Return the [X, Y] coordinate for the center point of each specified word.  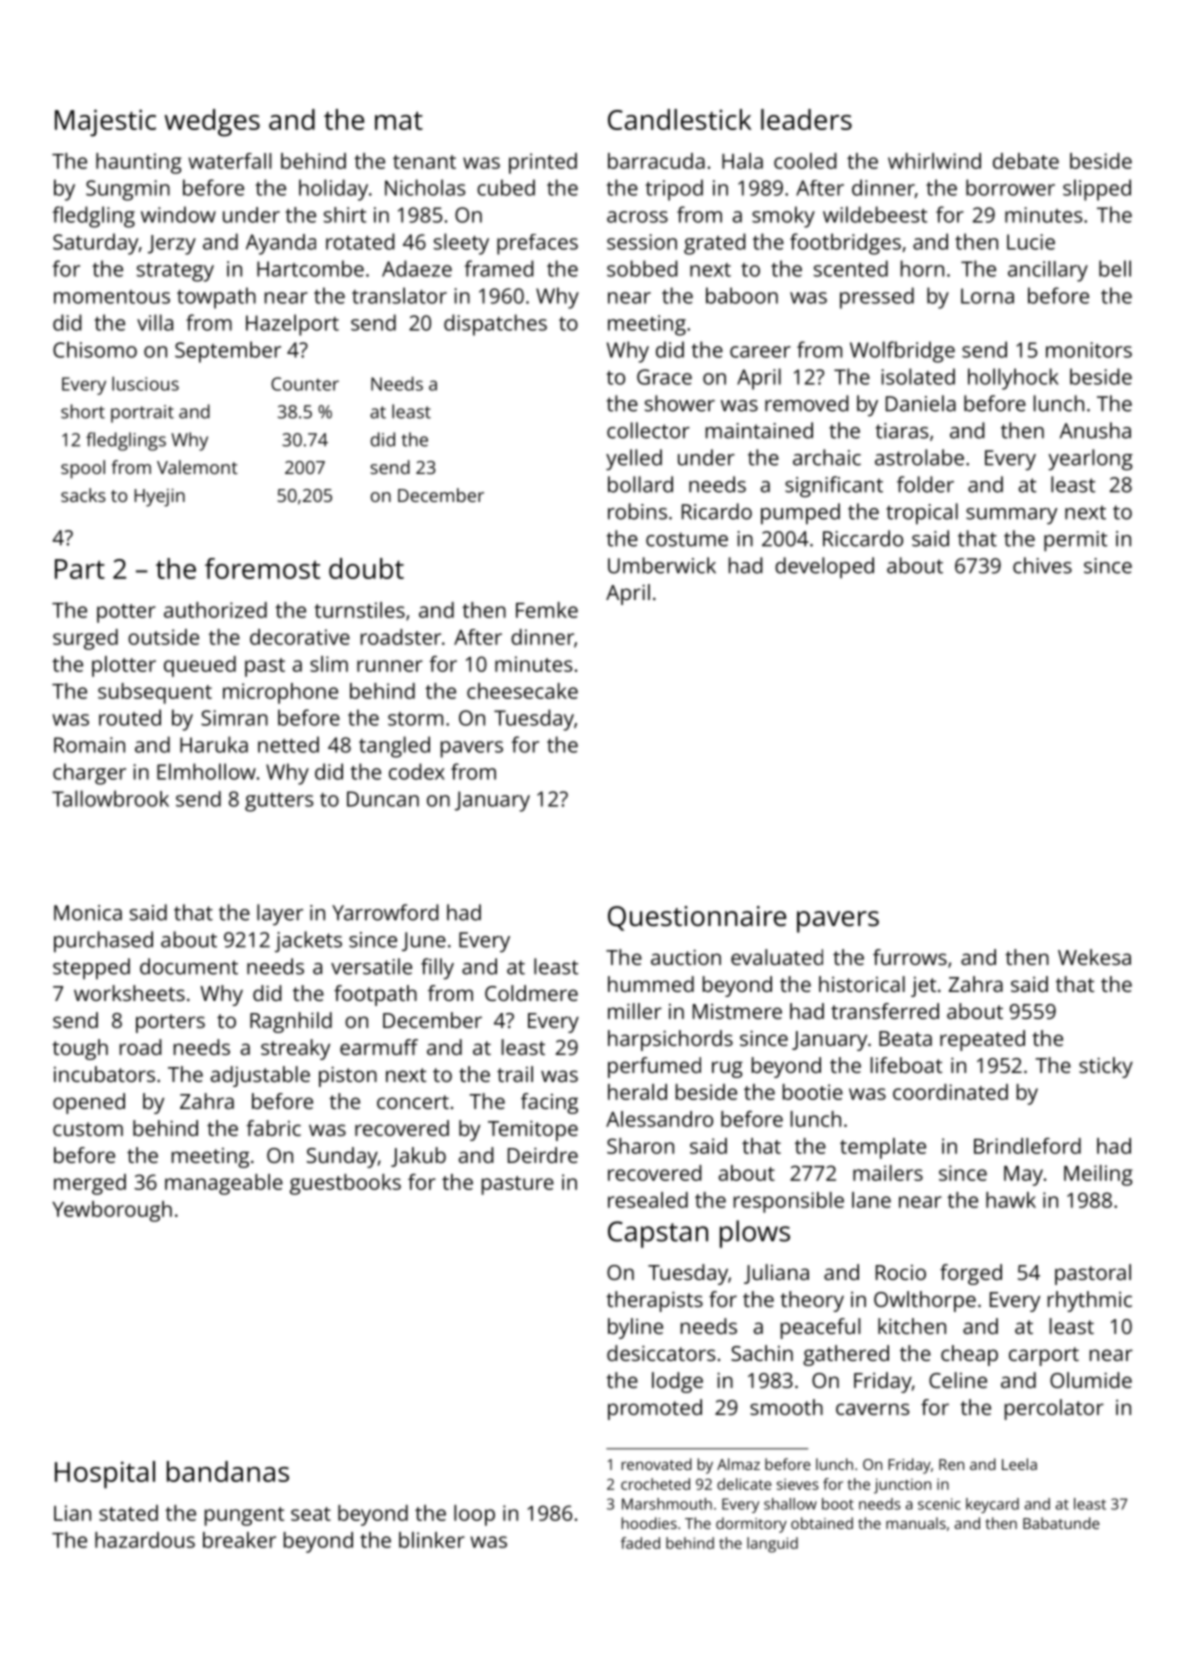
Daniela [921, 403]
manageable [224, 1184]
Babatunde [1061, 1523]
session [642, 242]
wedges [212, 123]
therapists [654, 1301]
